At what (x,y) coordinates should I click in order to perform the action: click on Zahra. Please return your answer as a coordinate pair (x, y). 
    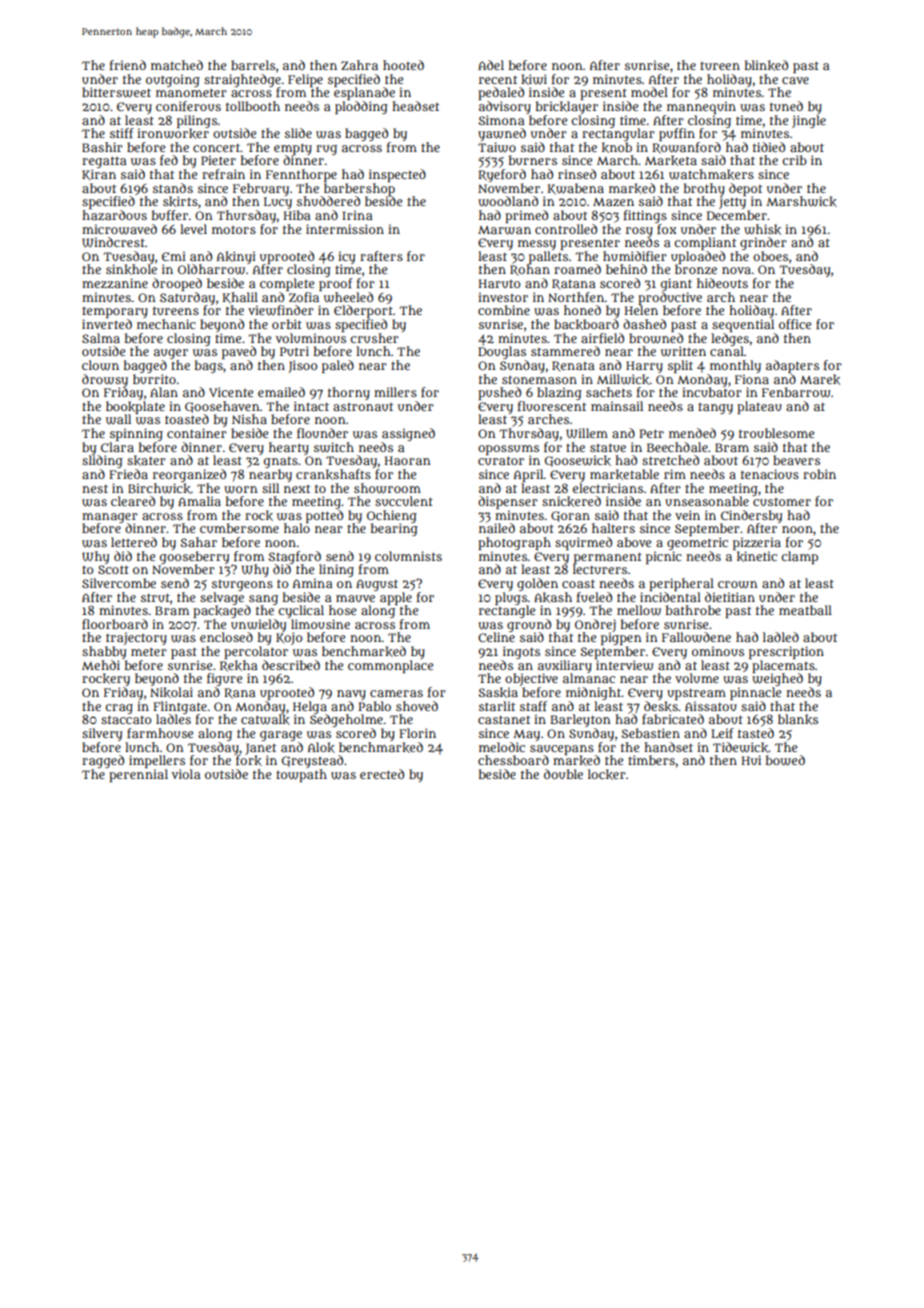
    Looking at the image, I should click on (359, 65).
